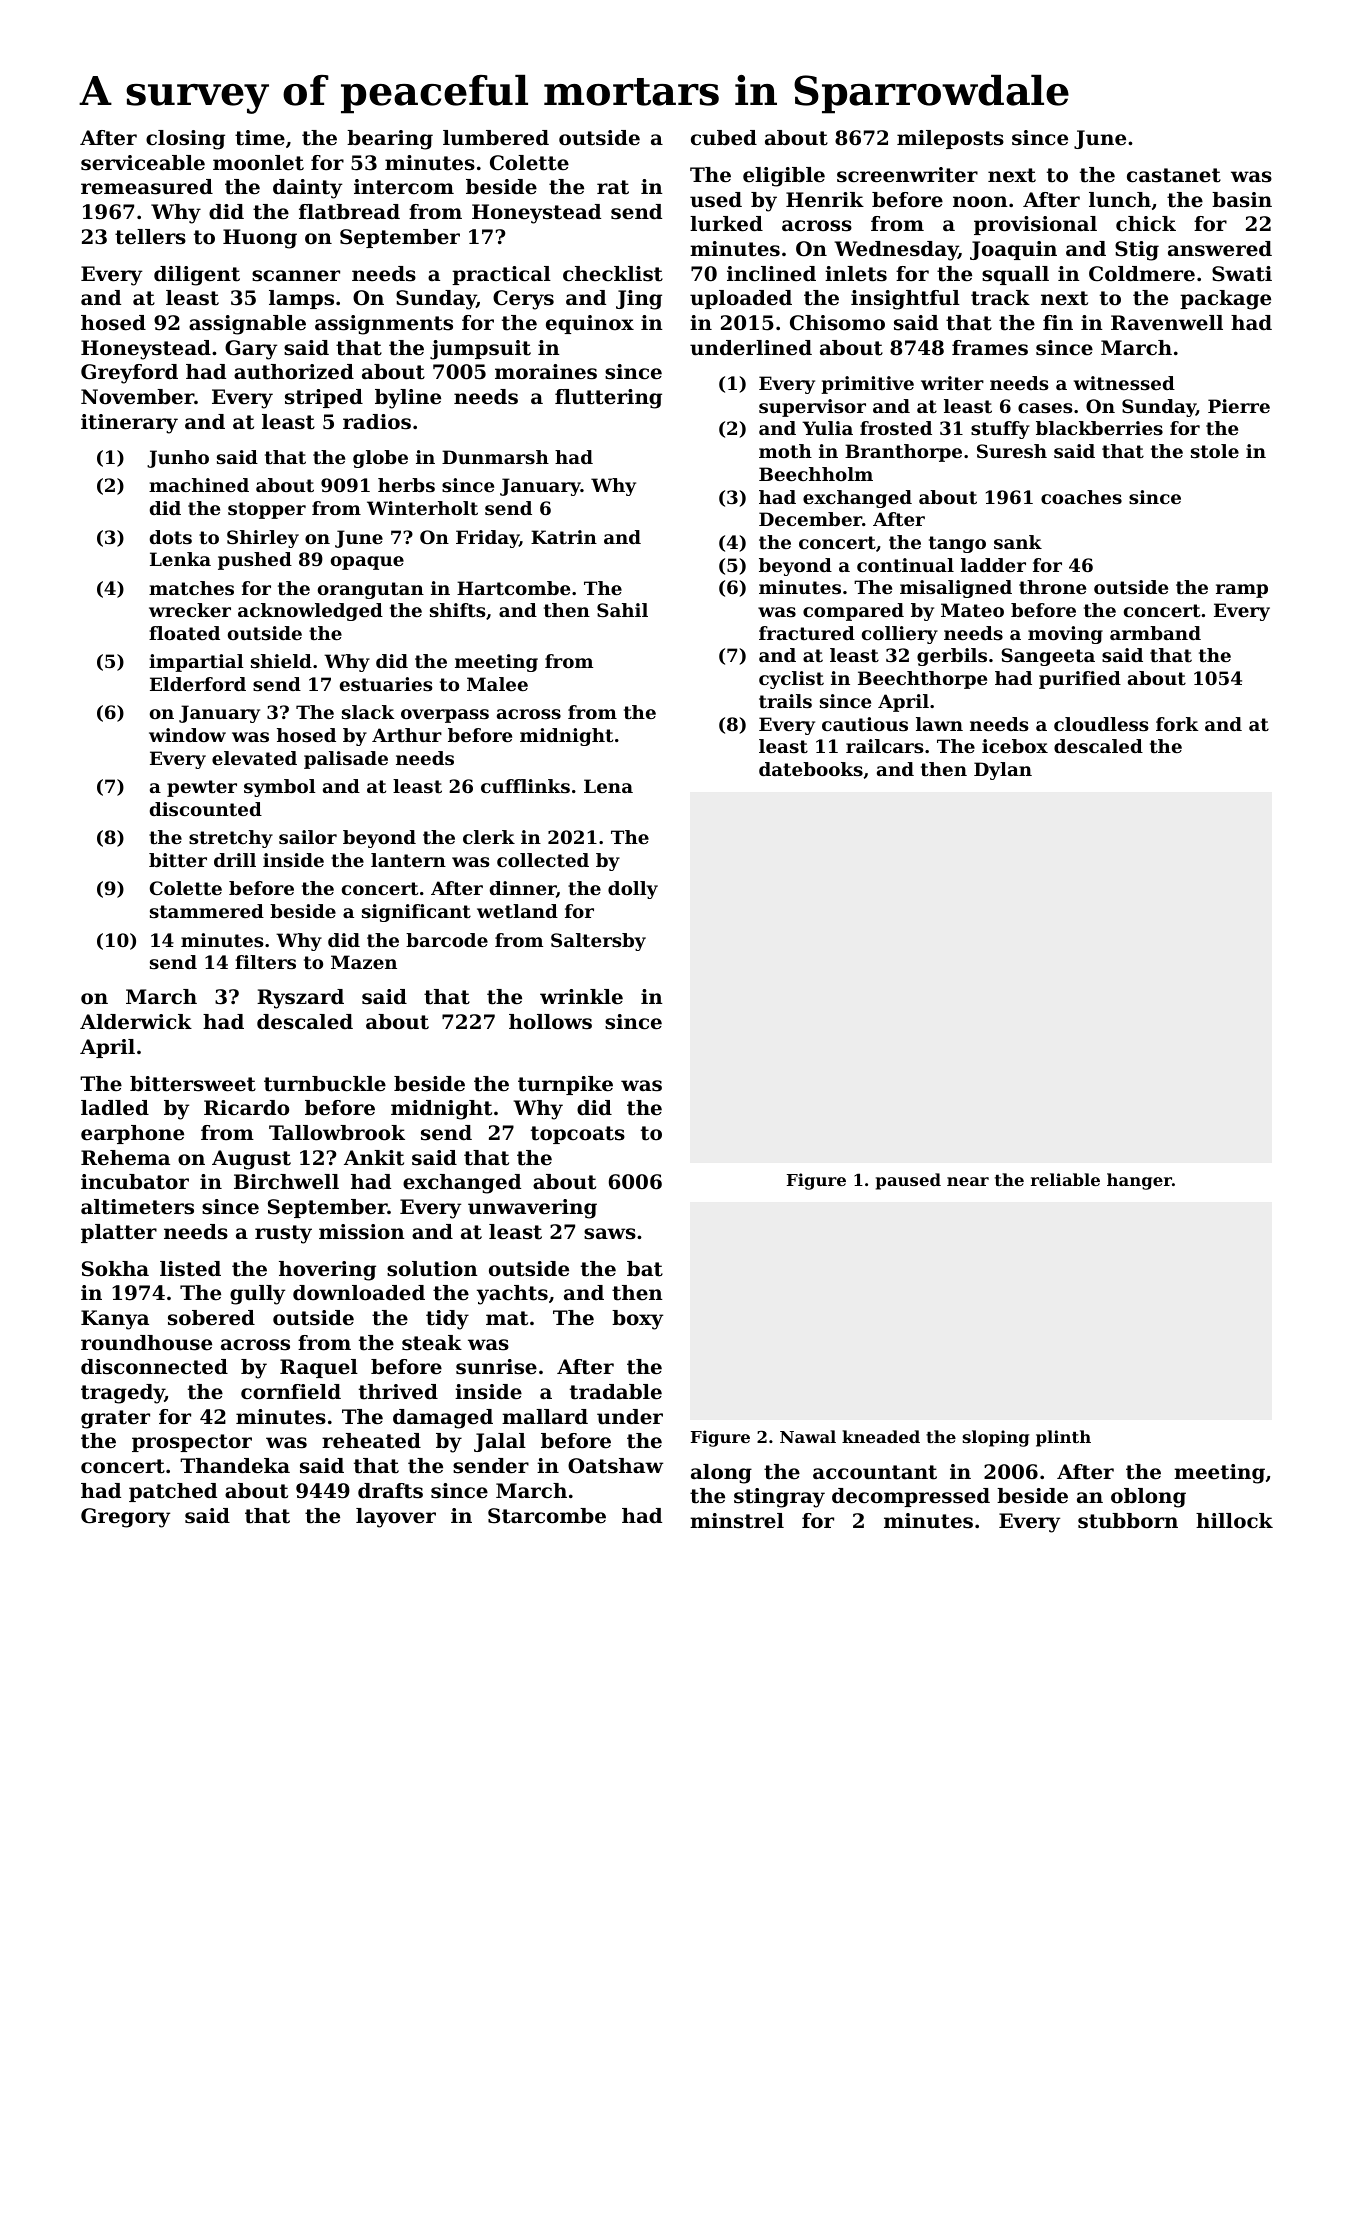 This image has width=1353, height=2229. What do you see at coordinates (1048, 657) in the image?
I see `Sangeeta` at bounding box center [1048, 657].
